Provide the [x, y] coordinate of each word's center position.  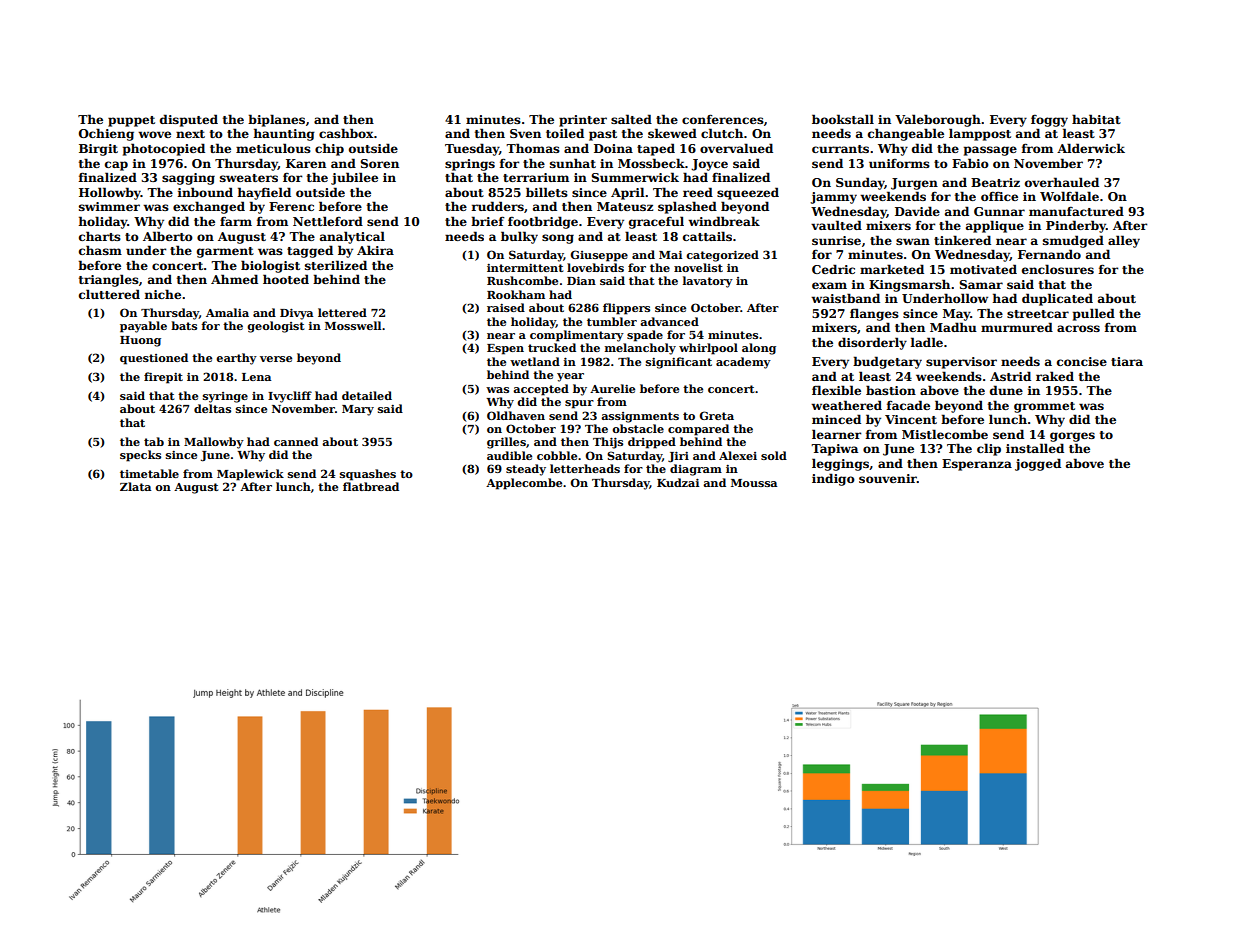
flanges [874, 314]
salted [631, 119]
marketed [892, 269]
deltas [212, 408]
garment [225, 252]
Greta [716, 415]
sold [774, 455]
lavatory [708, 282]
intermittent [525, 268]
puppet [131, 121]
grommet [1044, 407]
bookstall [843, 119]
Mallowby [214, 443]
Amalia [227, 312]
